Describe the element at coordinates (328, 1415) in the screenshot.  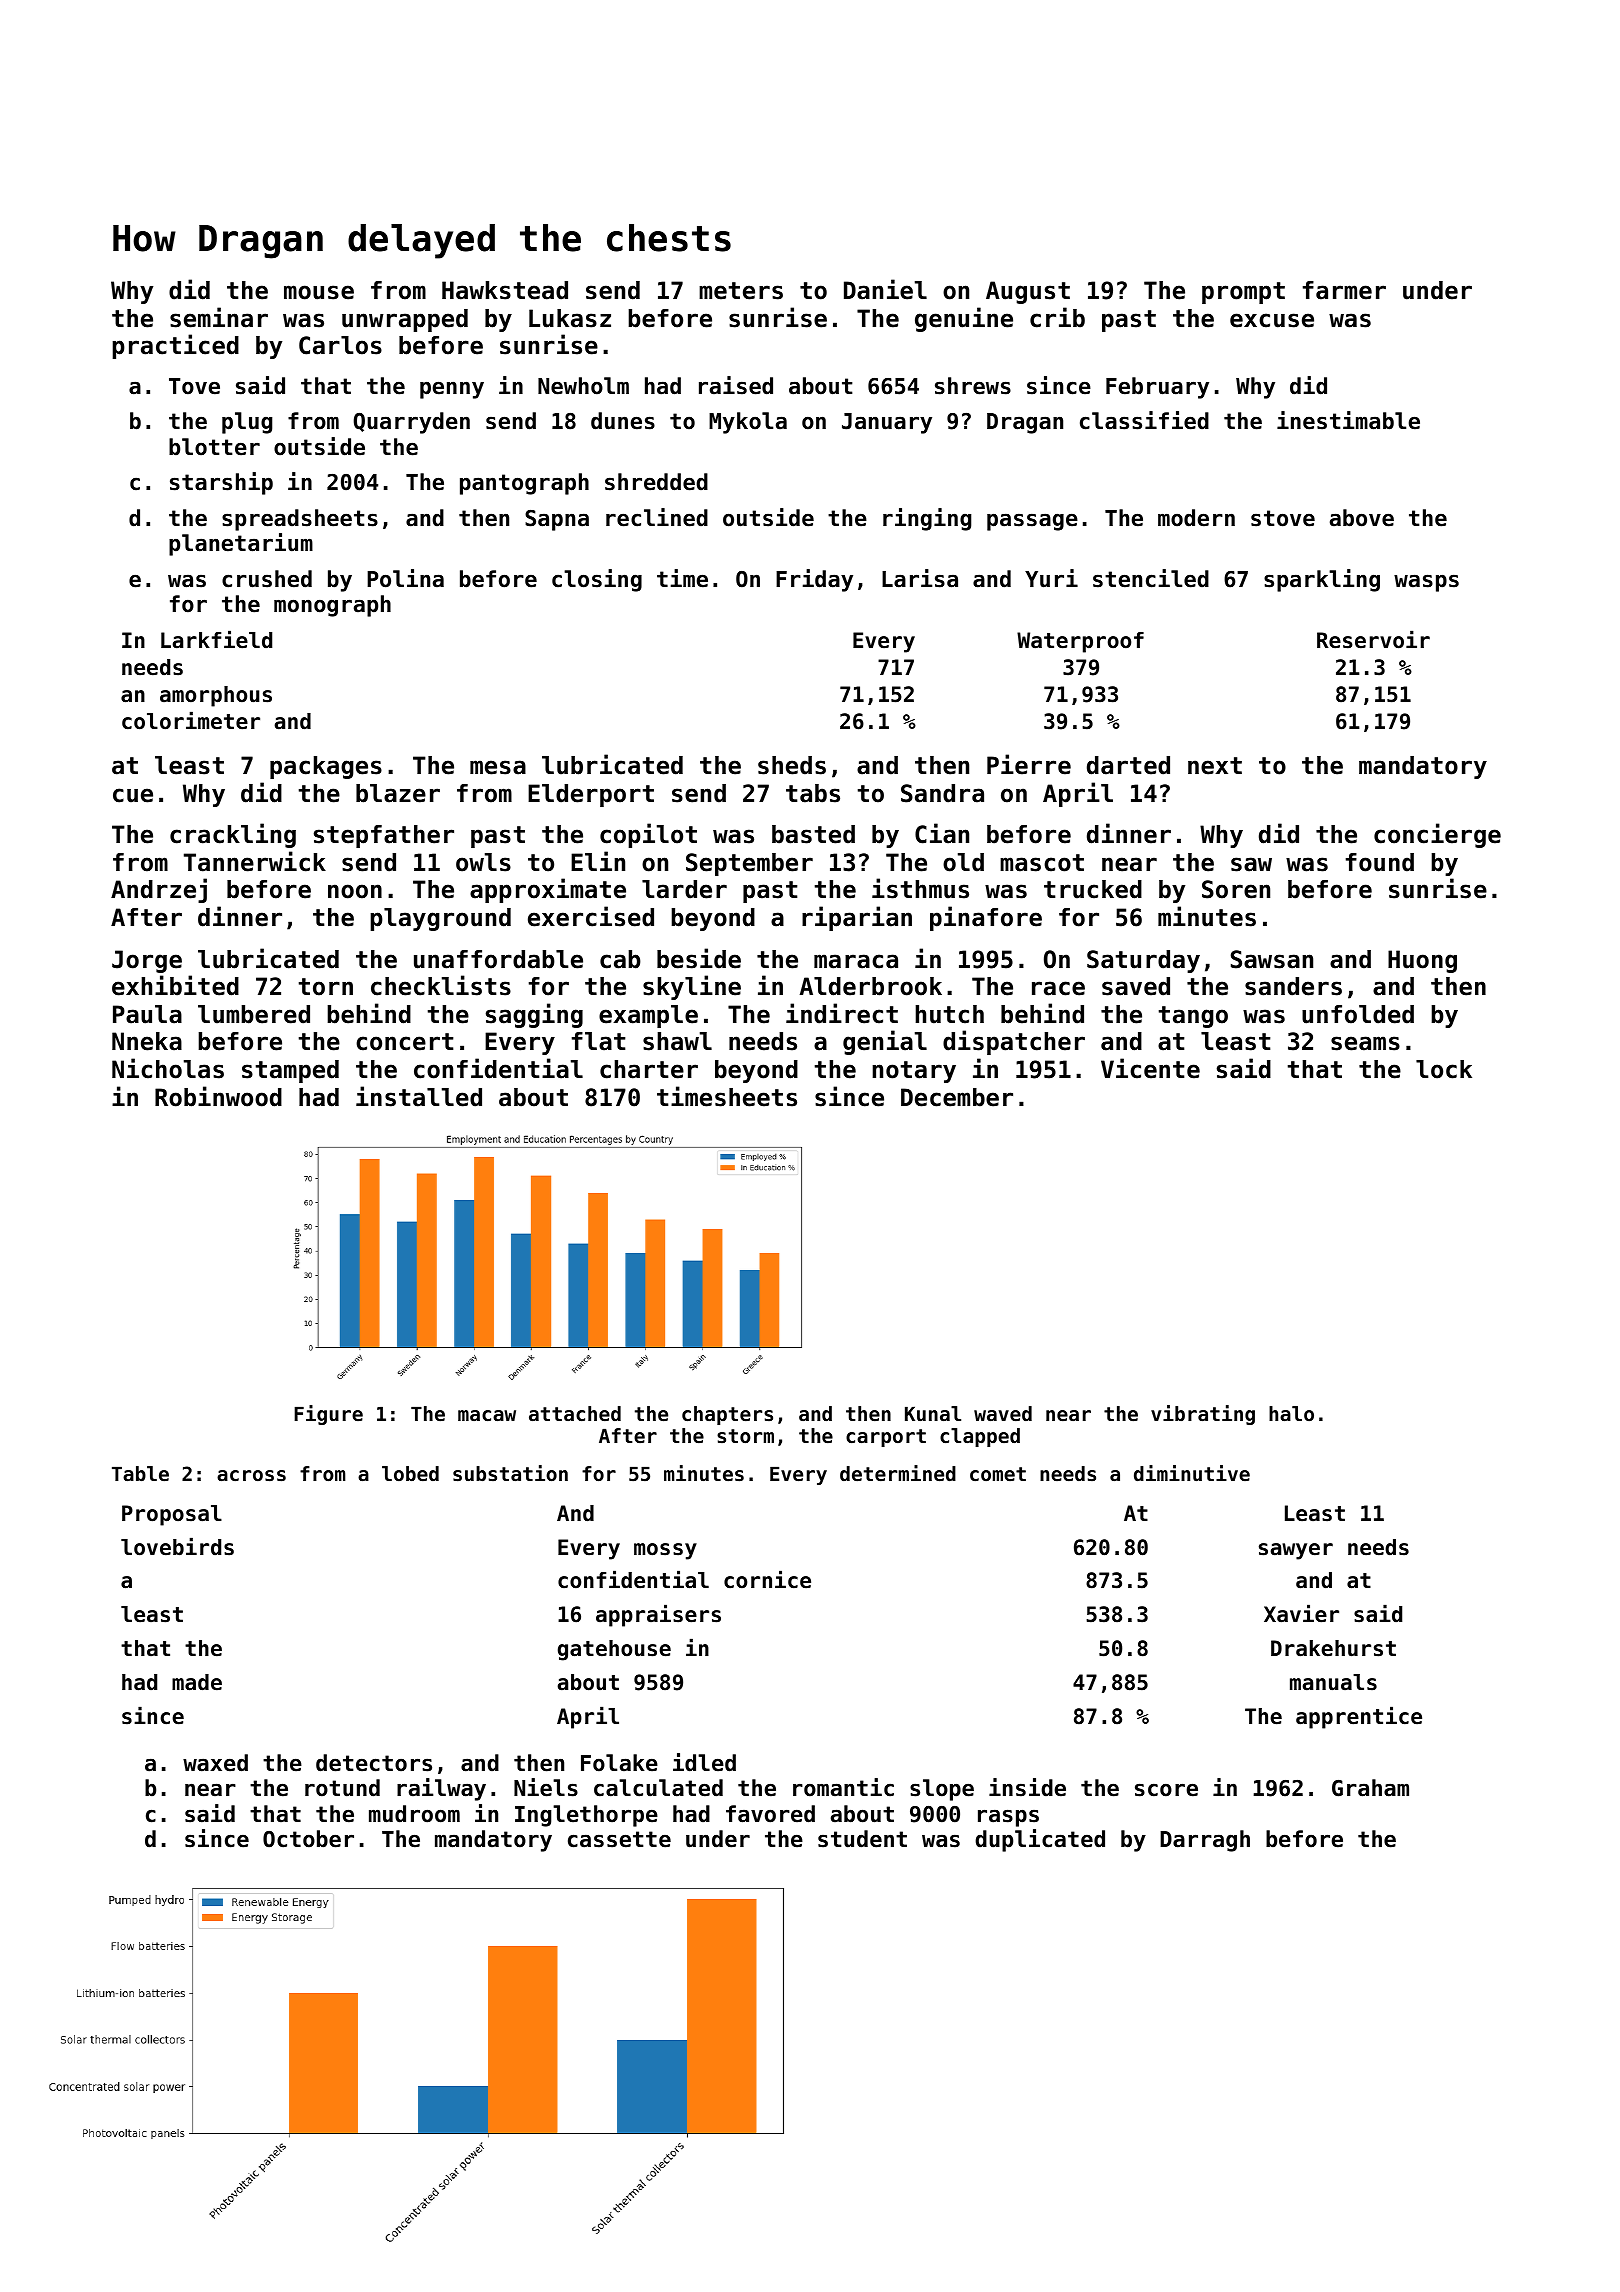
I see `Figure` at that location.
